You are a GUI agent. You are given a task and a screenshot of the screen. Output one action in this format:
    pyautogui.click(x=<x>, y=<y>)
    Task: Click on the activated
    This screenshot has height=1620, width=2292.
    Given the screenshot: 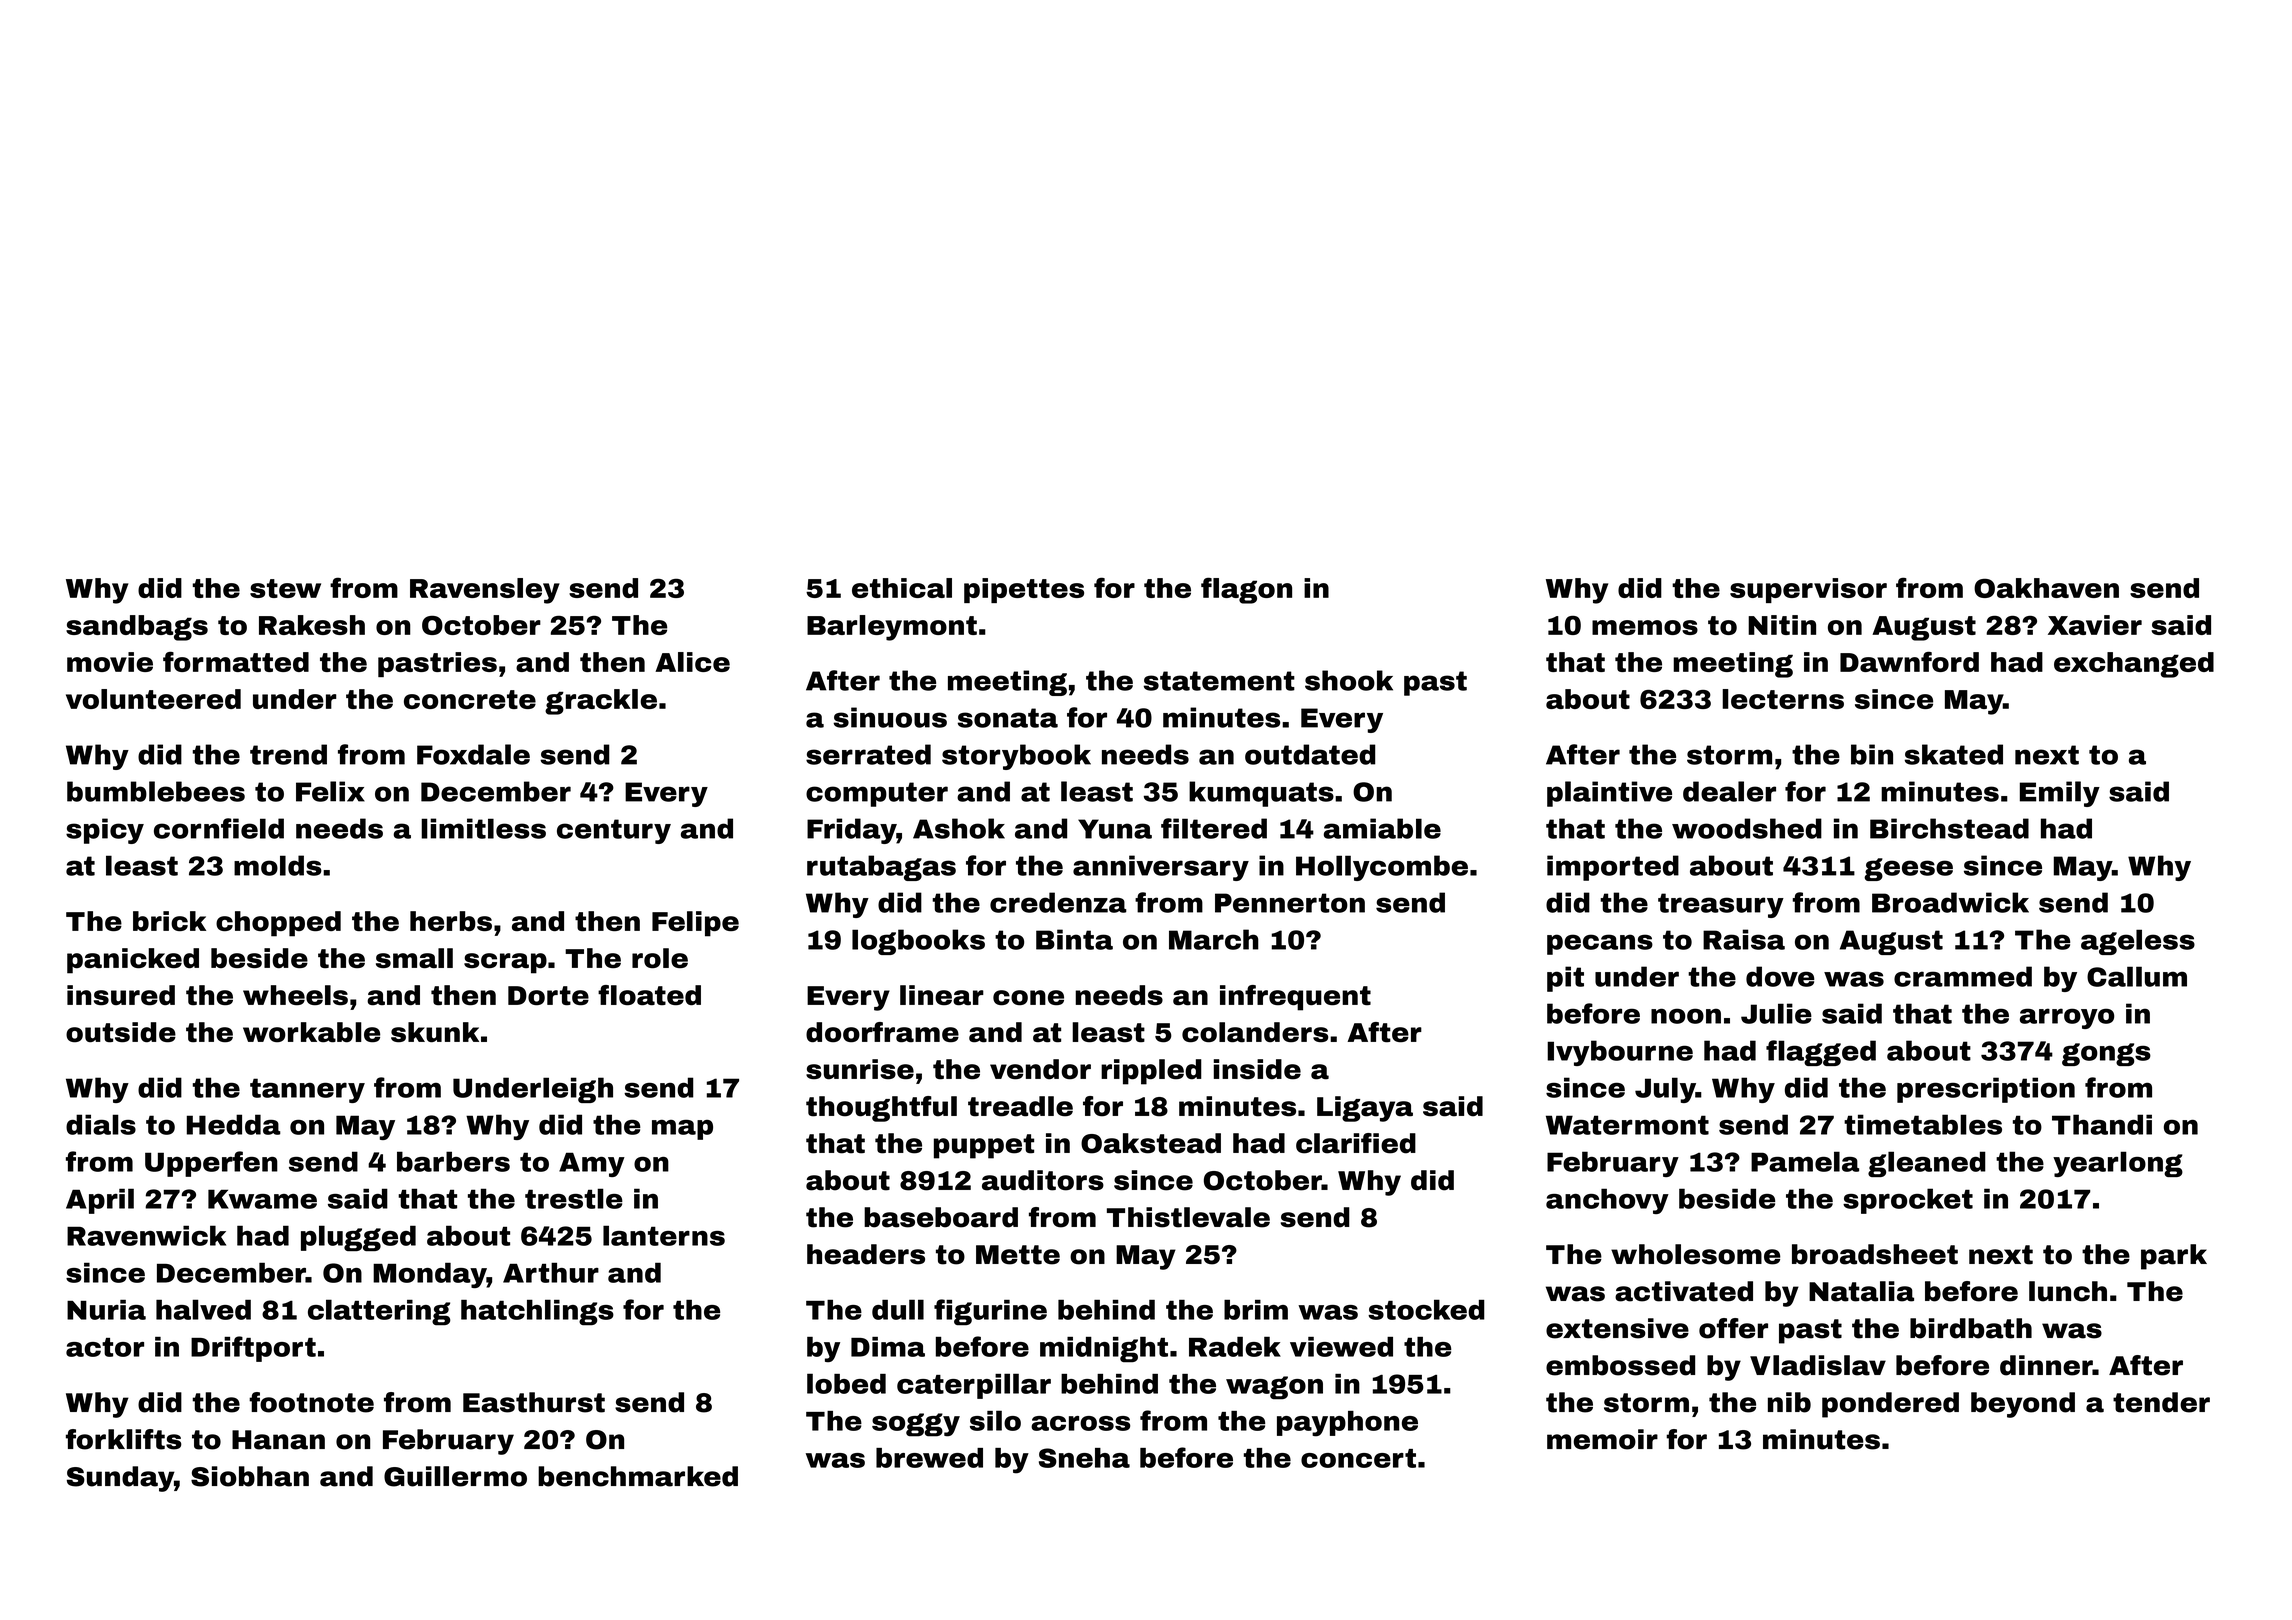 What is the action you would take?
    pyautogui.click(x=1684, y=1291)
